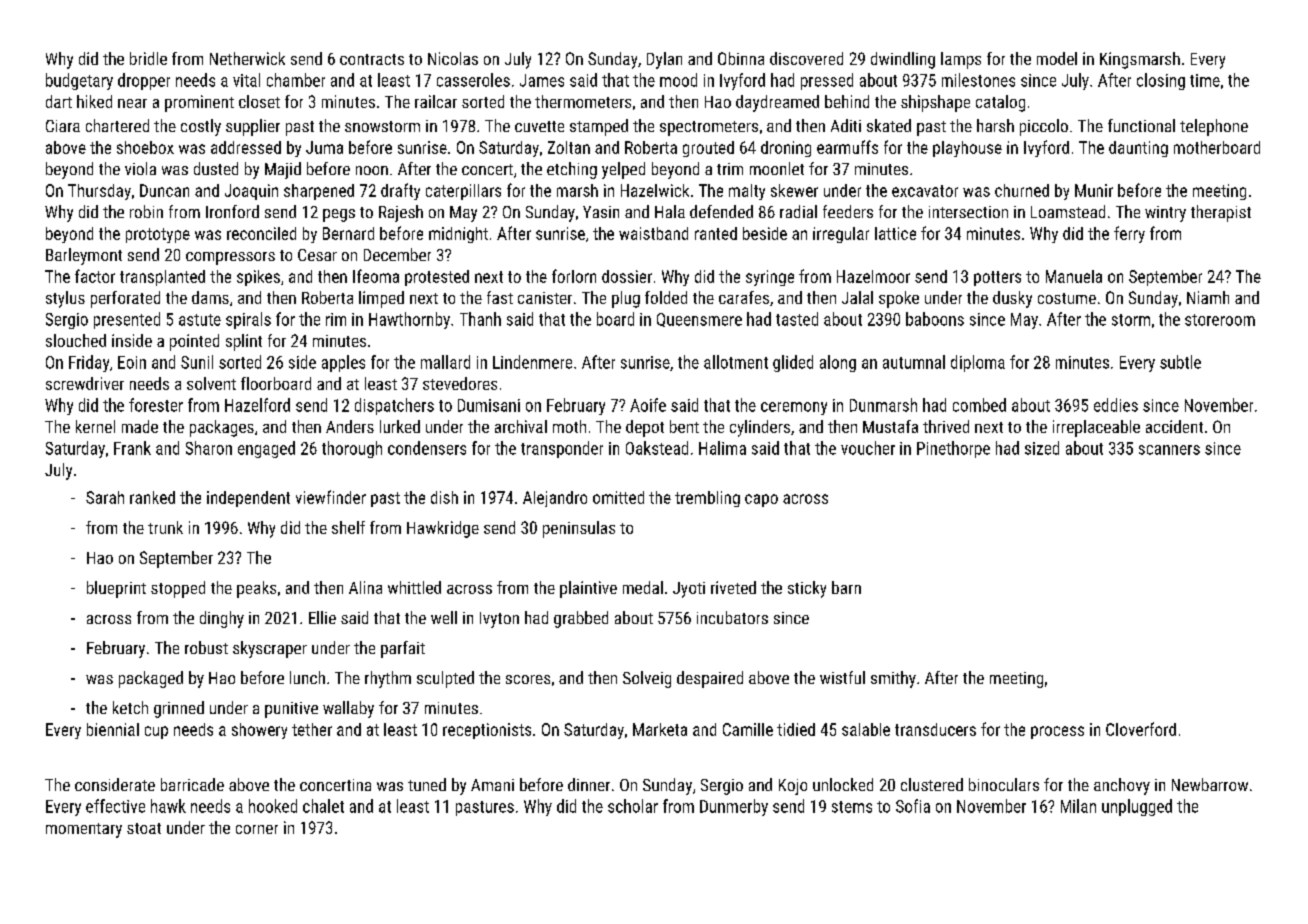 This screenshot has width=1308, height=924. What do you see at coordinates (893, 679) in the screenshot?
I see `smithy` at bounding box center [893, 679].
